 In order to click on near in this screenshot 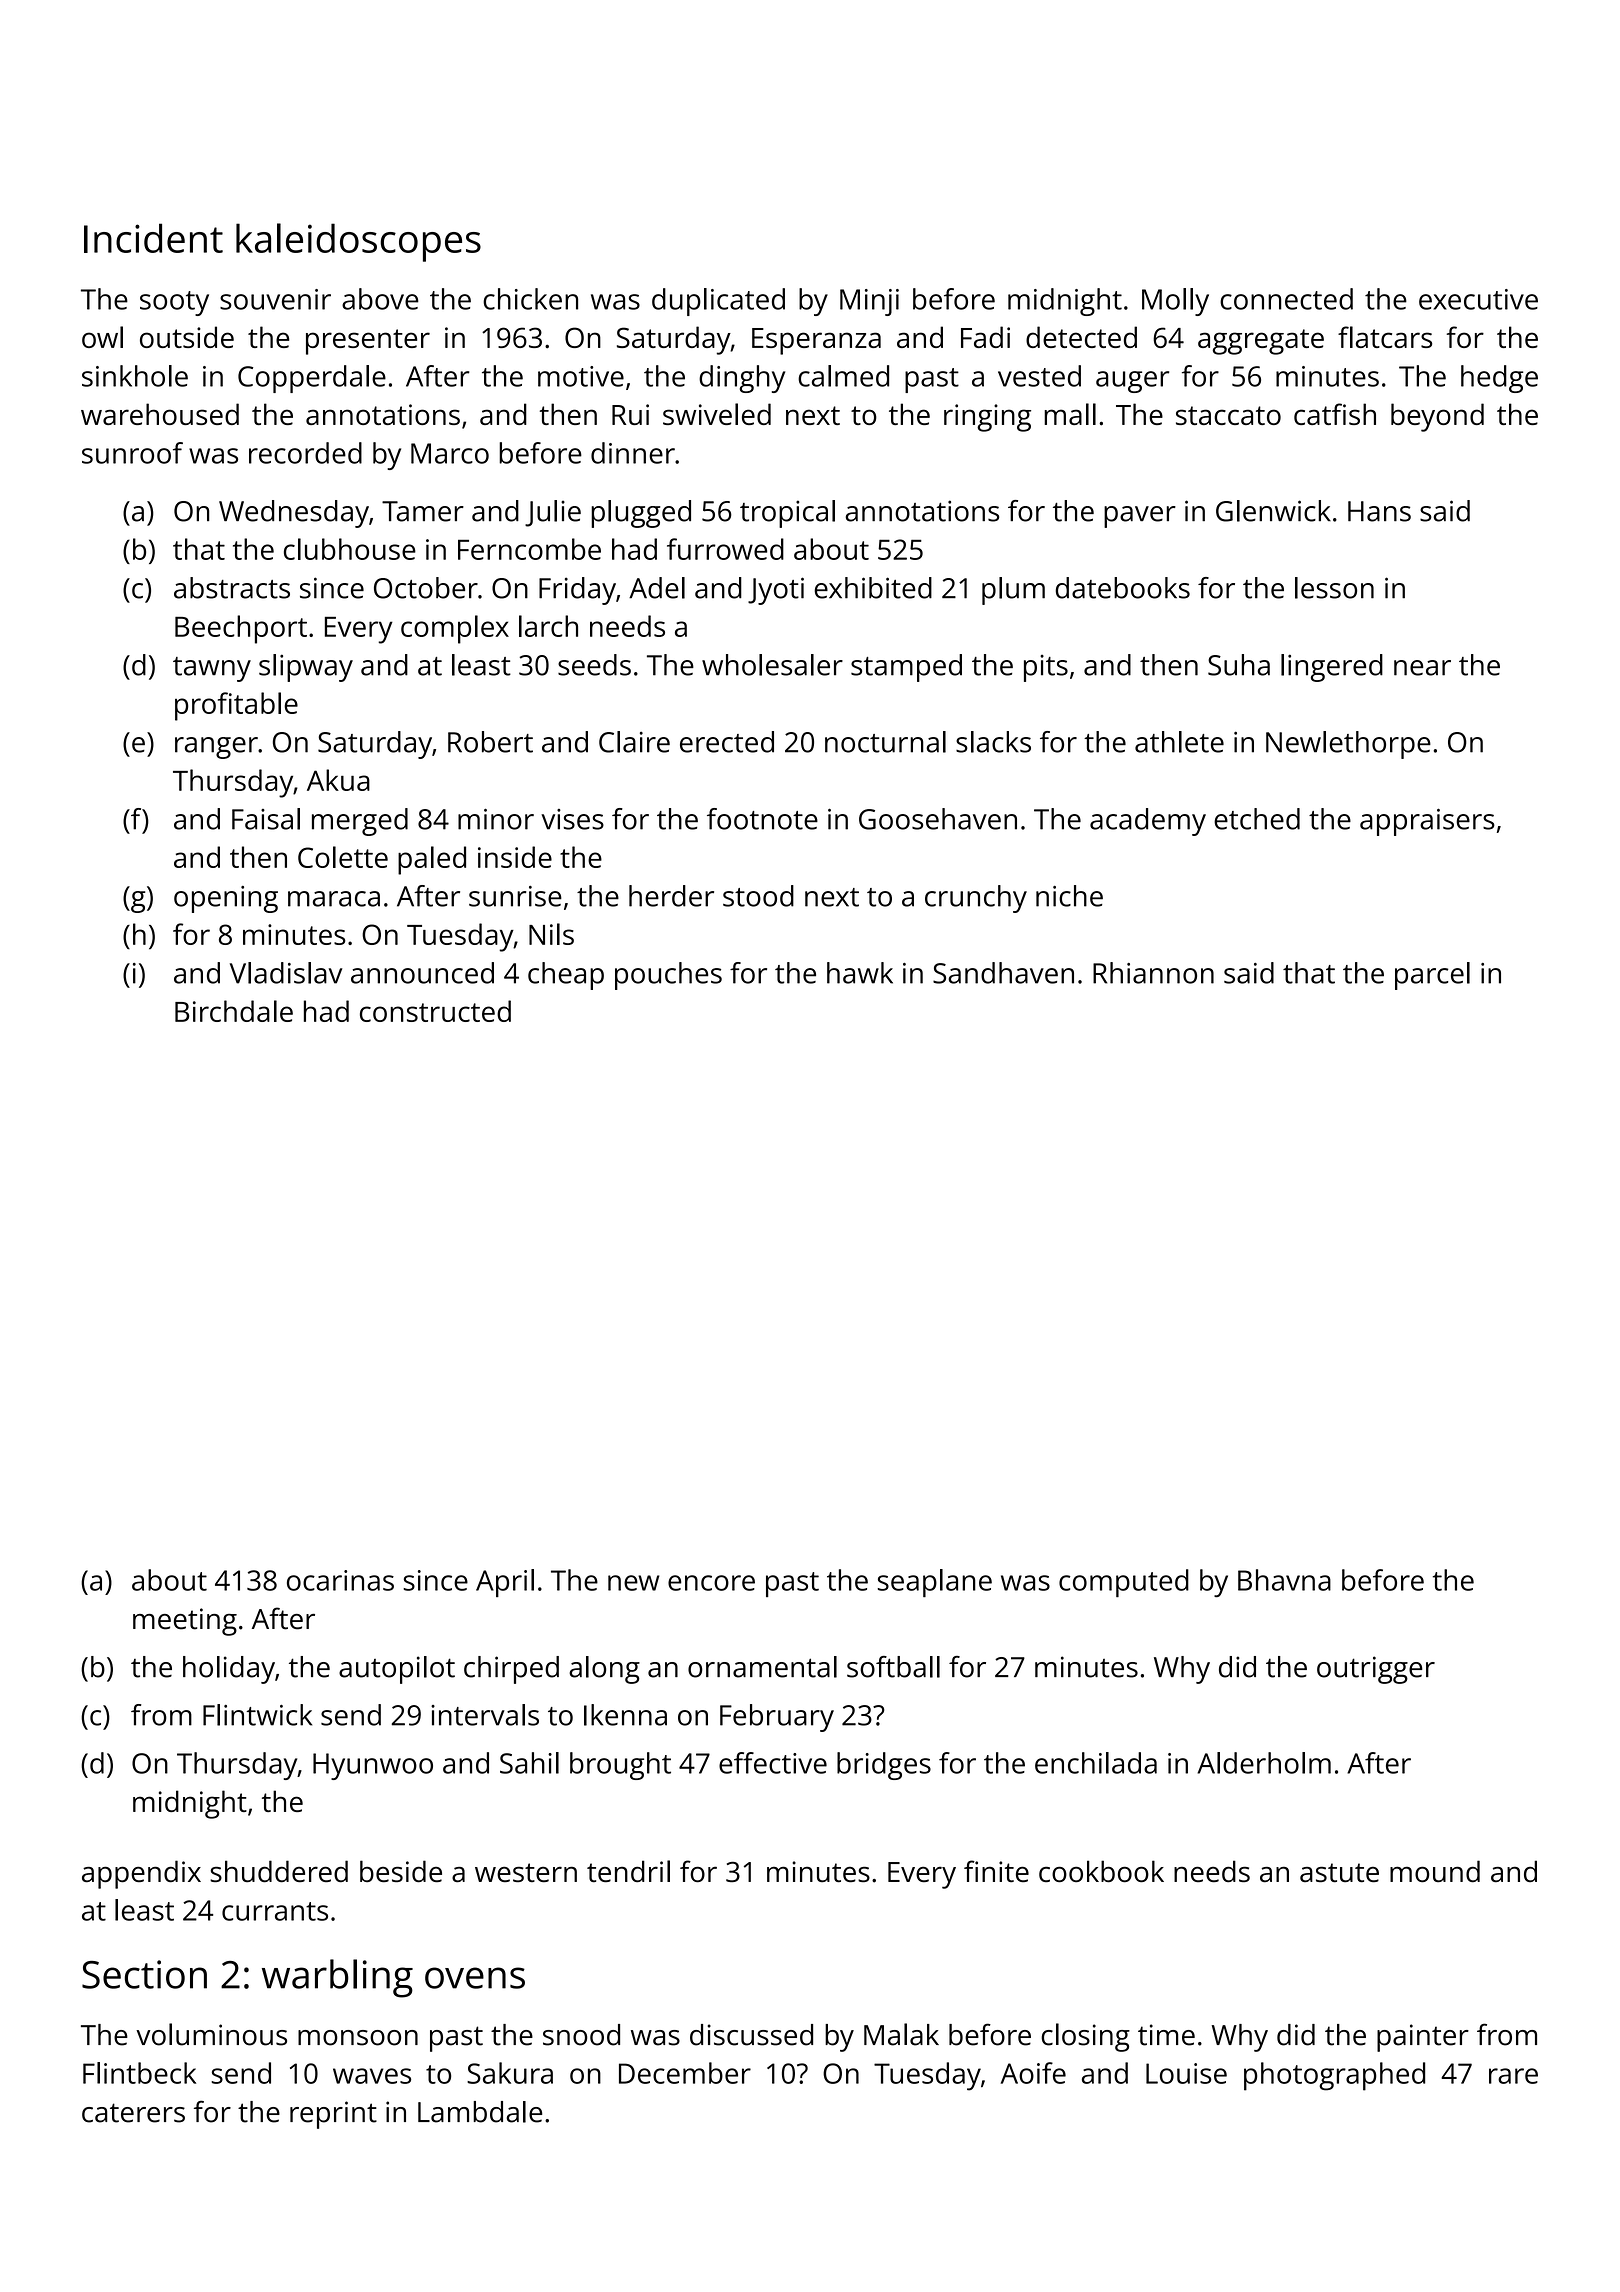, I will do `click(1422, 668)`.
